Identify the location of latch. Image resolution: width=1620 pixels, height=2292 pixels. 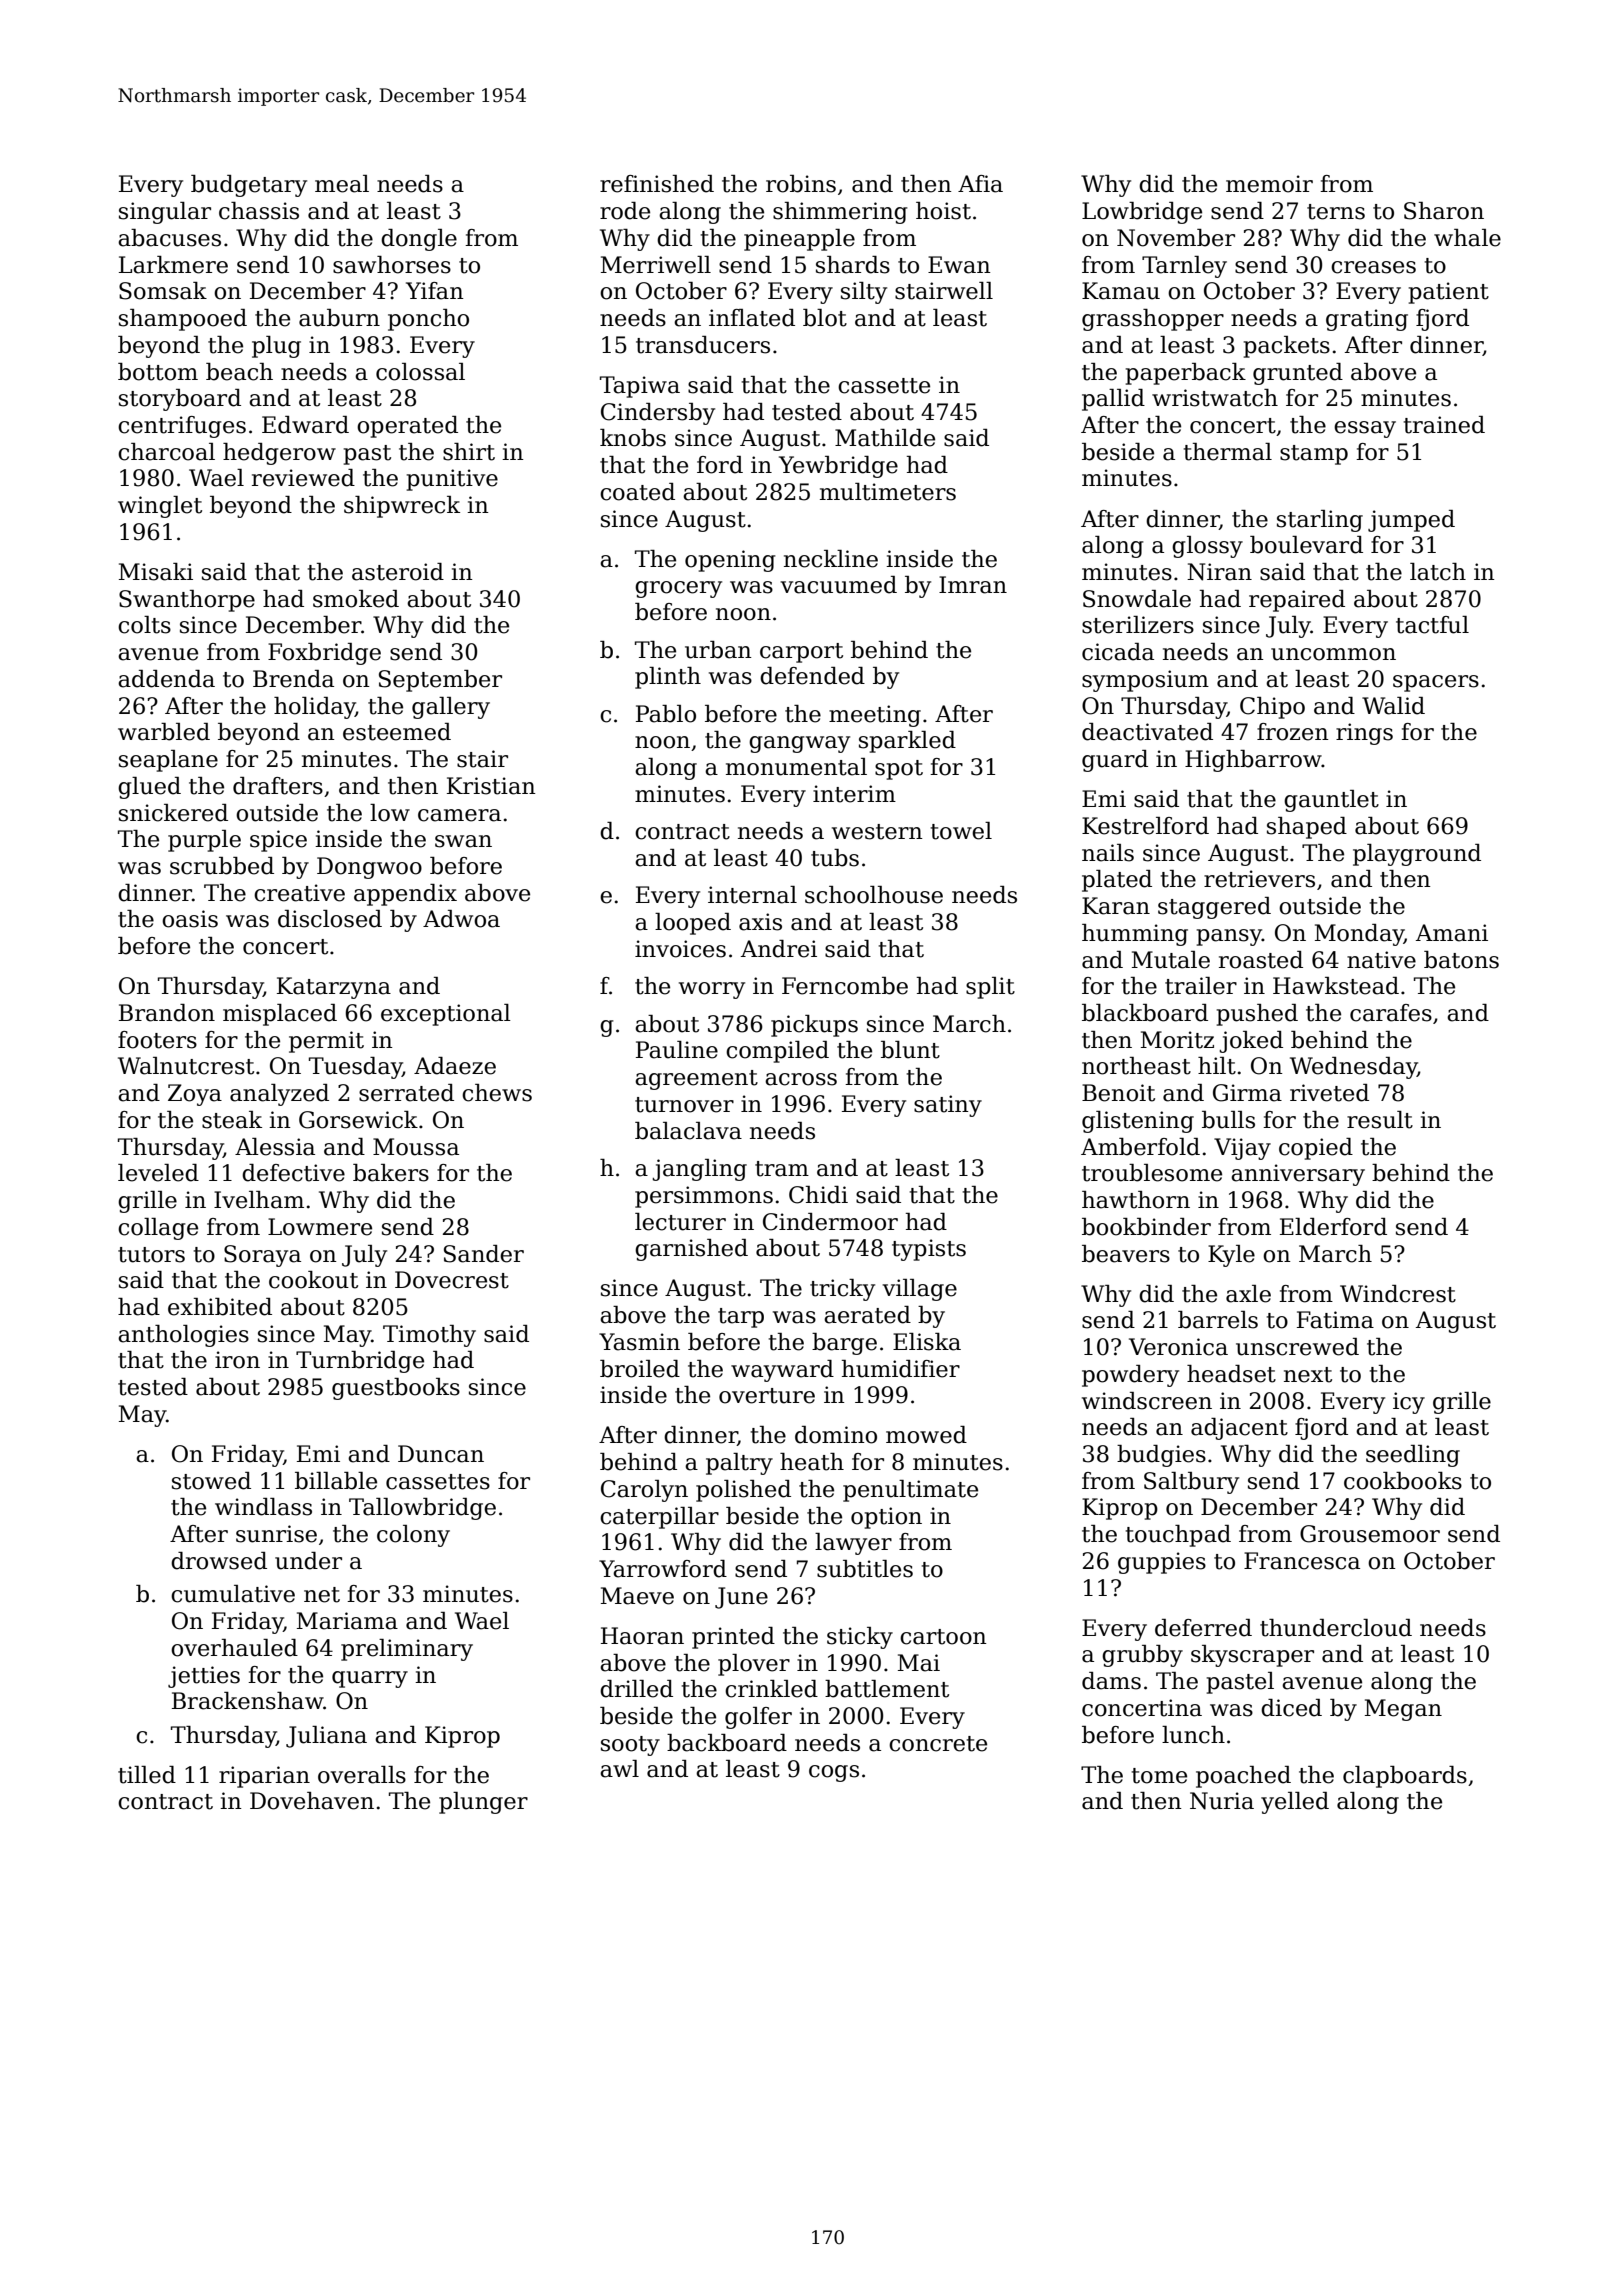
(1438, 572).
